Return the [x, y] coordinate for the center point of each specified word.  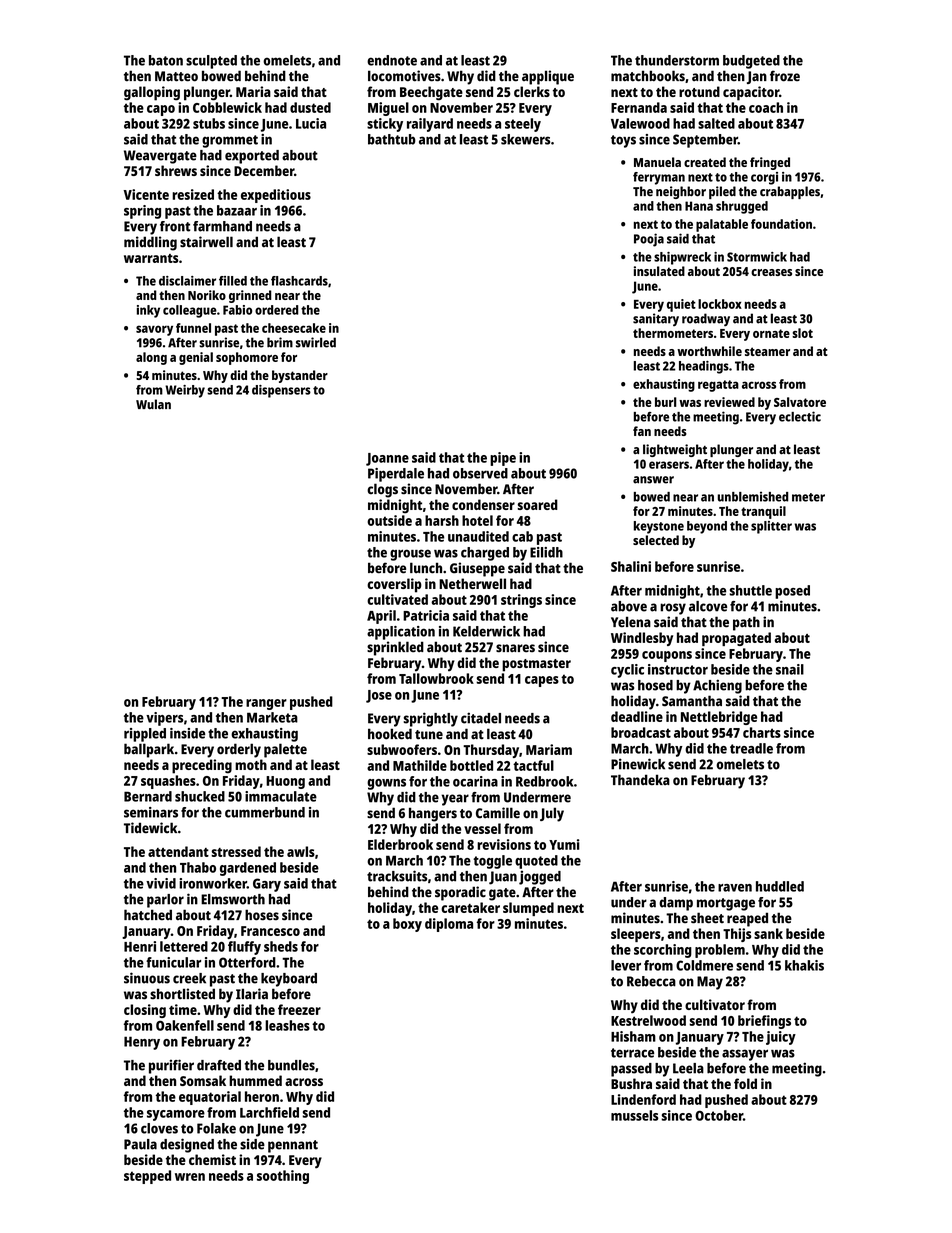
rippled [145, 735]
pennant [293, 1146]
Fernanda [639, 107]
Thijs [737, 935]
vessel [482, 828]
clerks [532, 91]
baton [166, 60]
